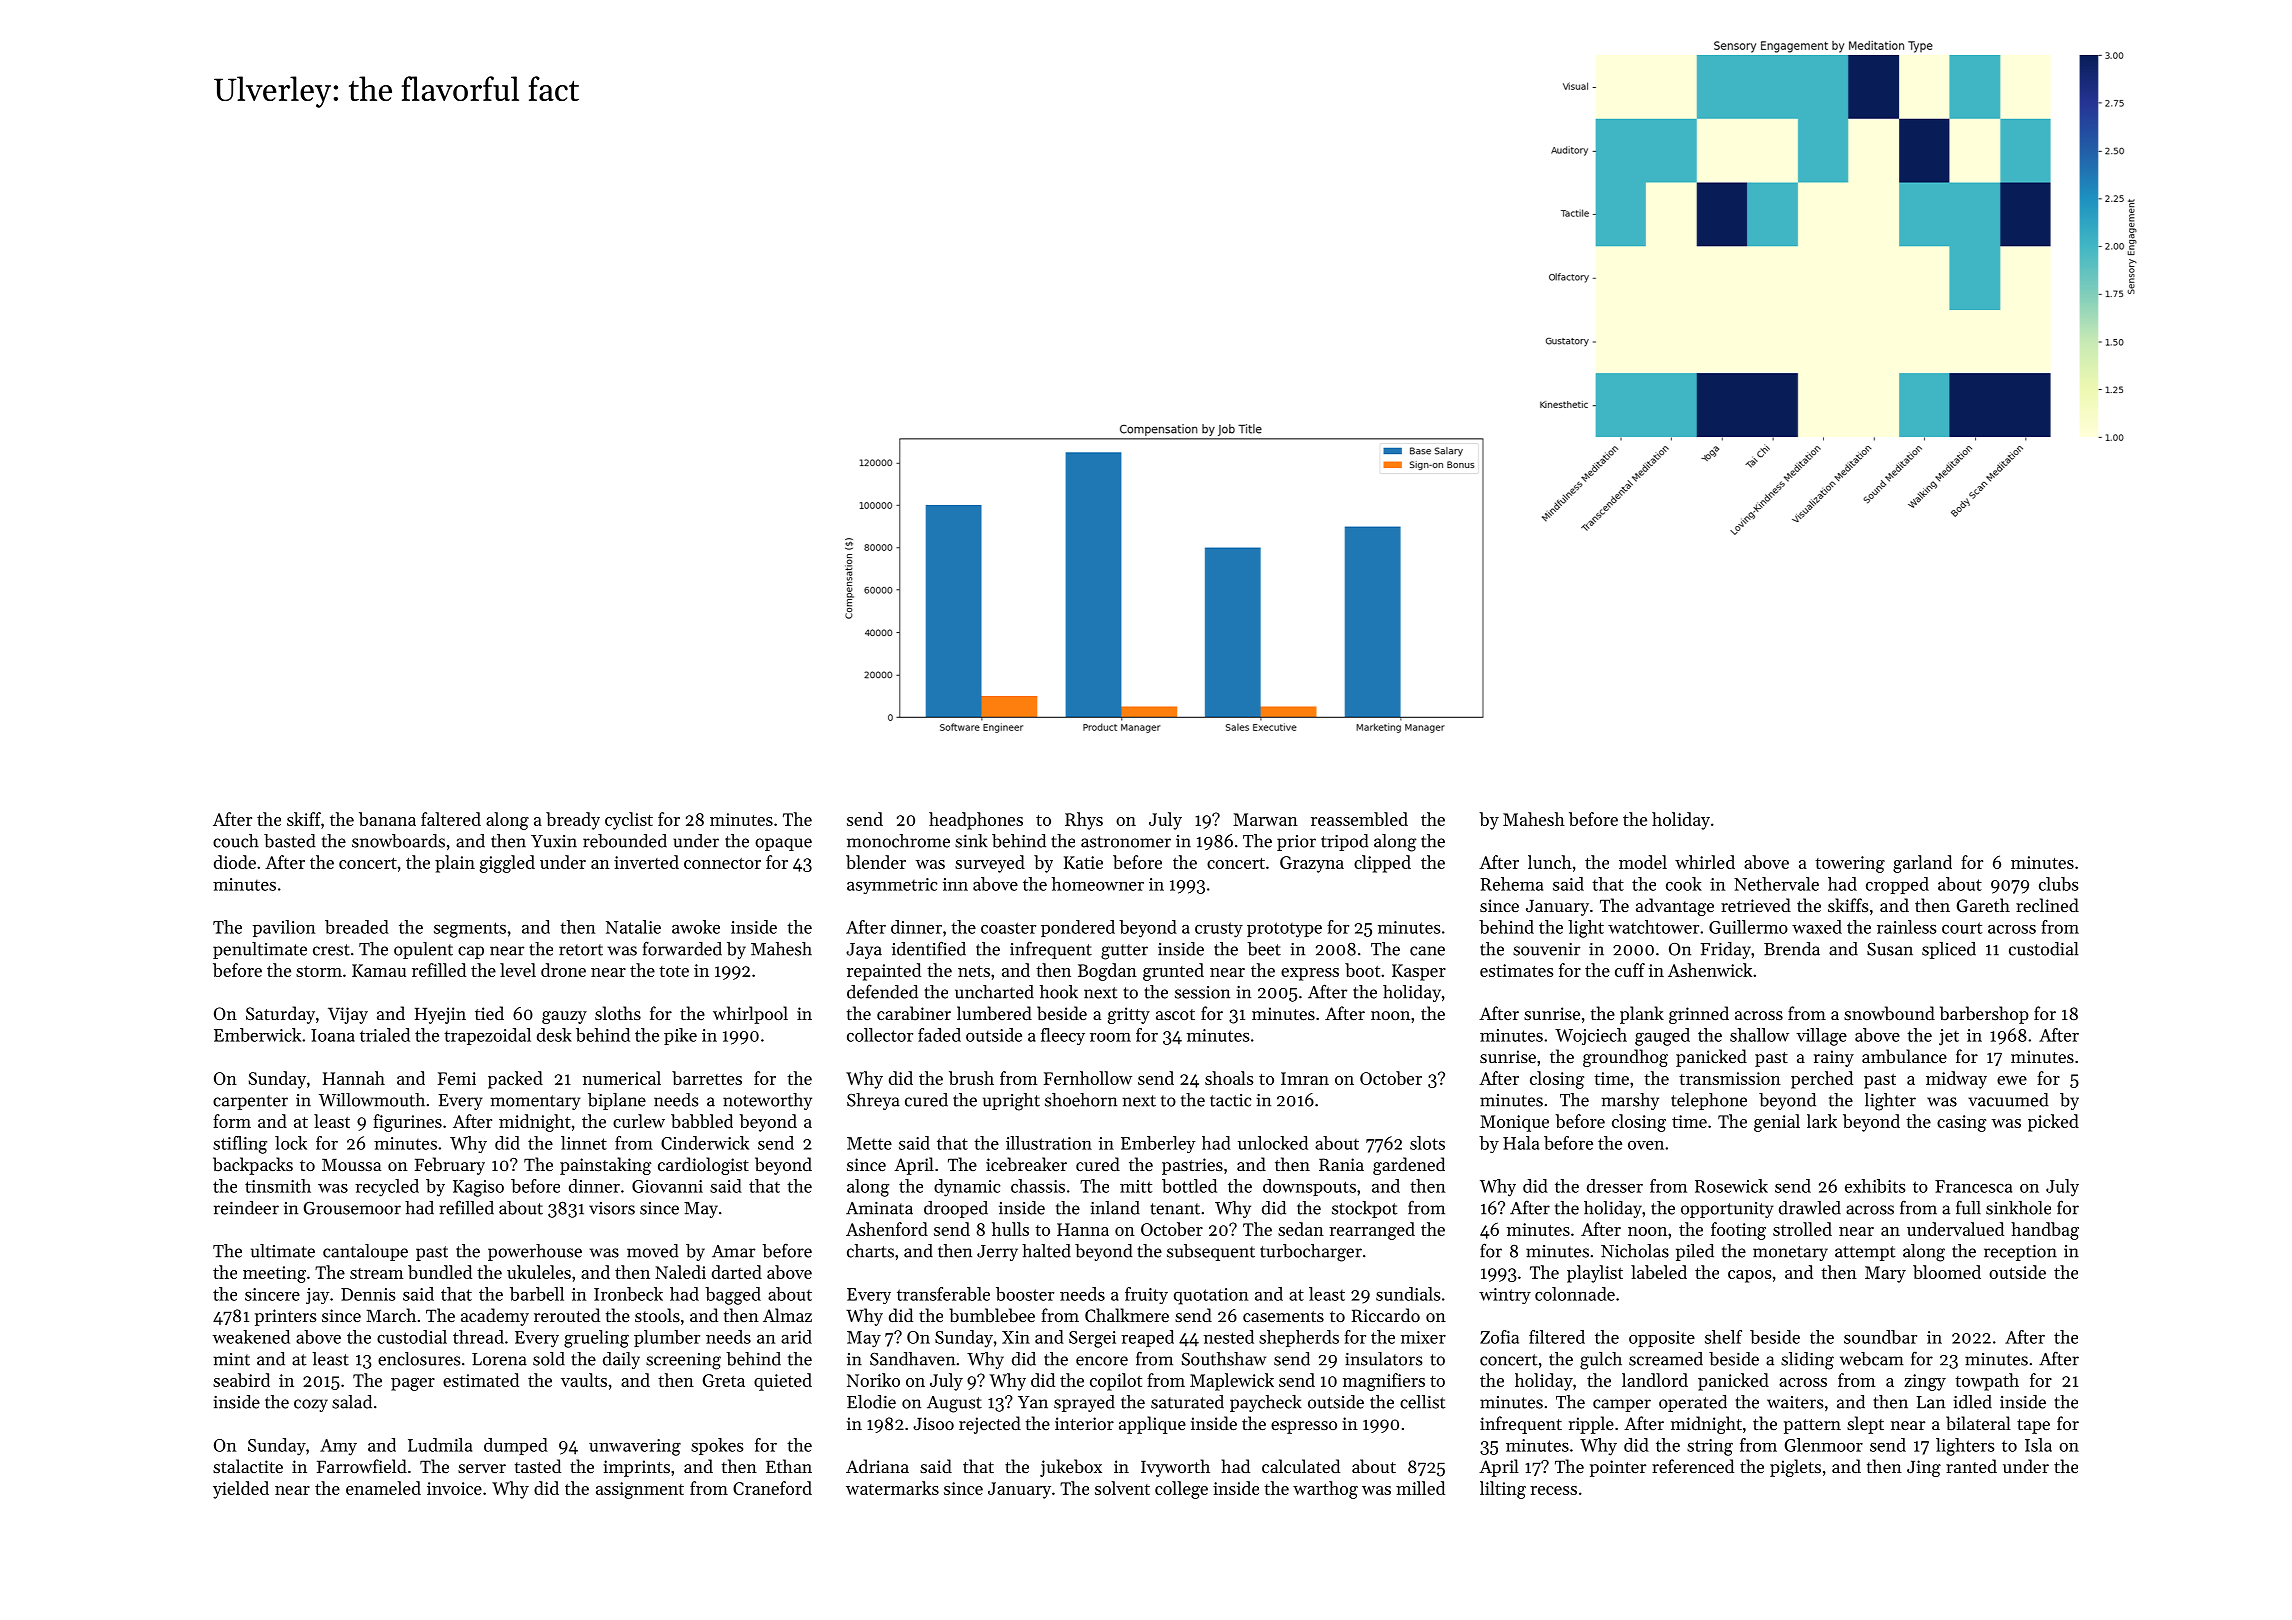 This document has height=1620, width=2292. I want to click on grinned, so click(1699, 1015).
